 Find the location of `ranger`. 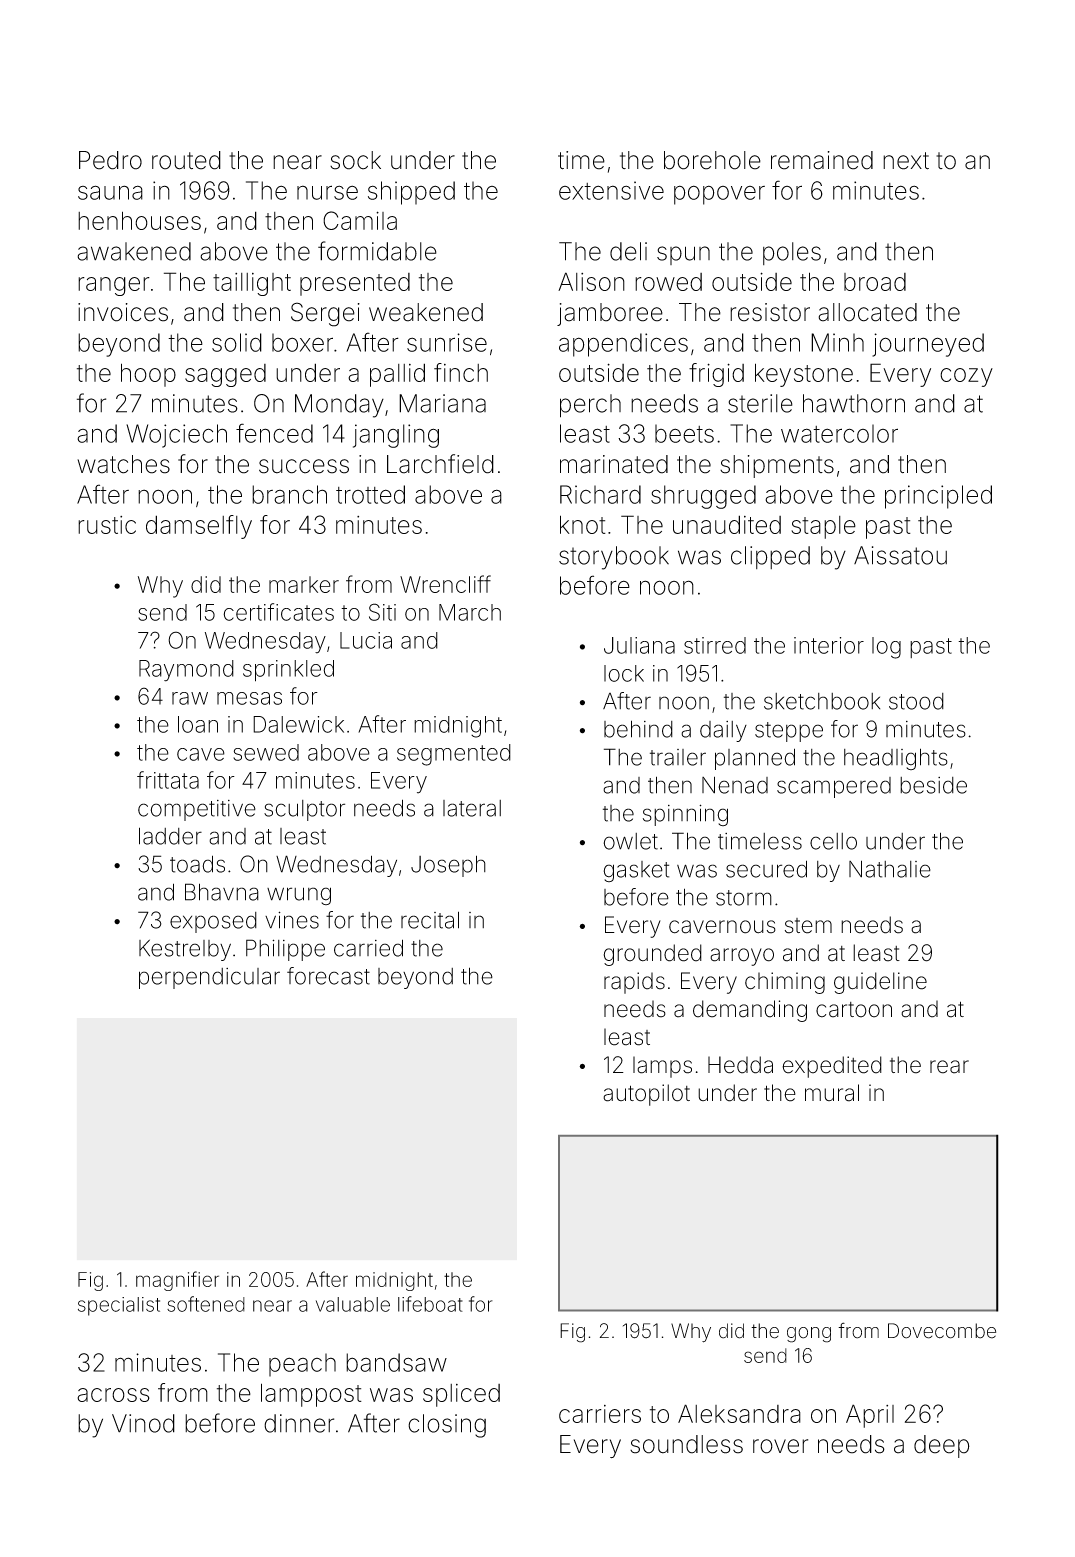

ranger is located at coordinates (114, 286).
